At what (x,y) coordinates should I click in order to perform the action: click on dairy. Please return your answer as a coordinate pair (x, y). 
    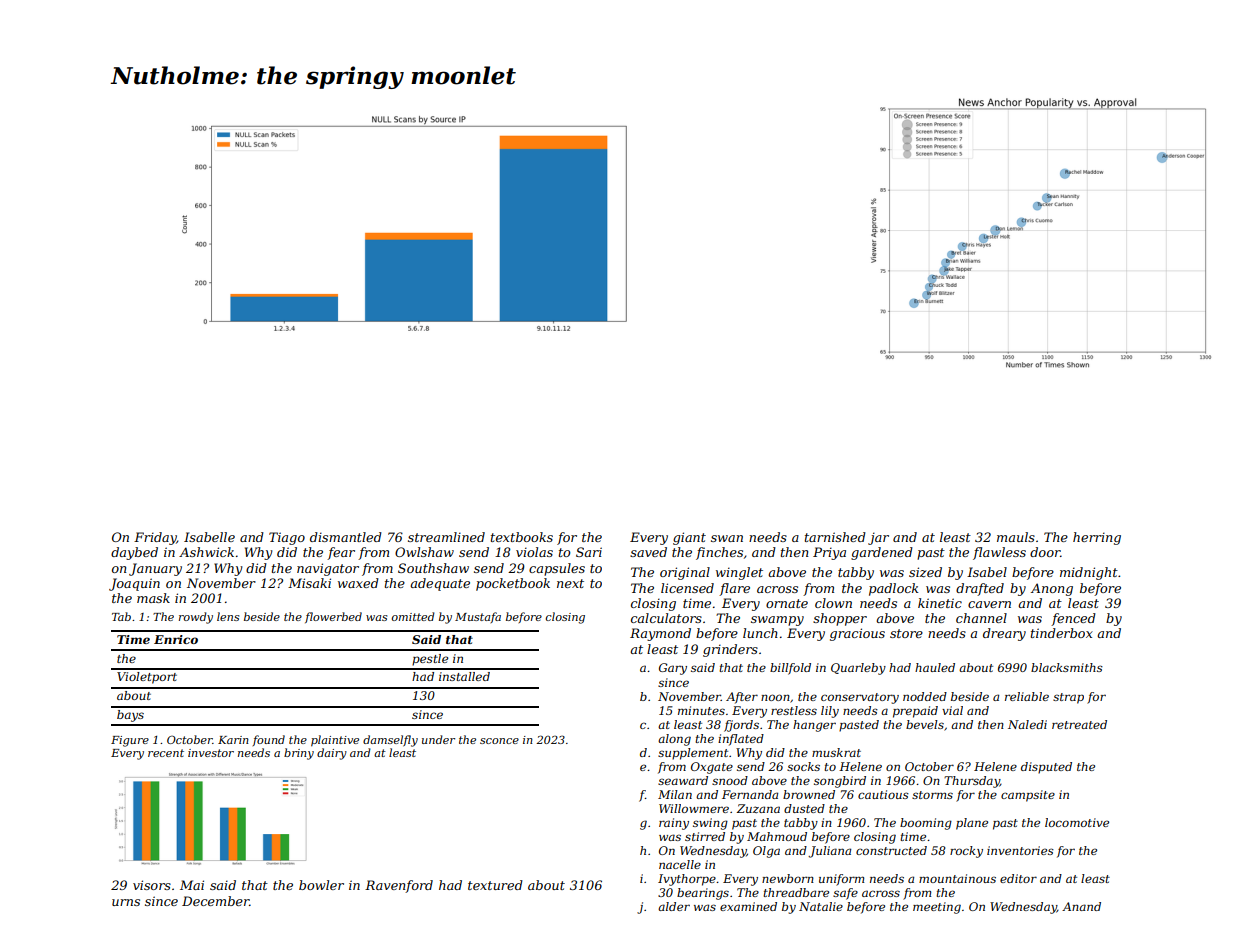
    Looking at the image, I should click on (332, 754).
